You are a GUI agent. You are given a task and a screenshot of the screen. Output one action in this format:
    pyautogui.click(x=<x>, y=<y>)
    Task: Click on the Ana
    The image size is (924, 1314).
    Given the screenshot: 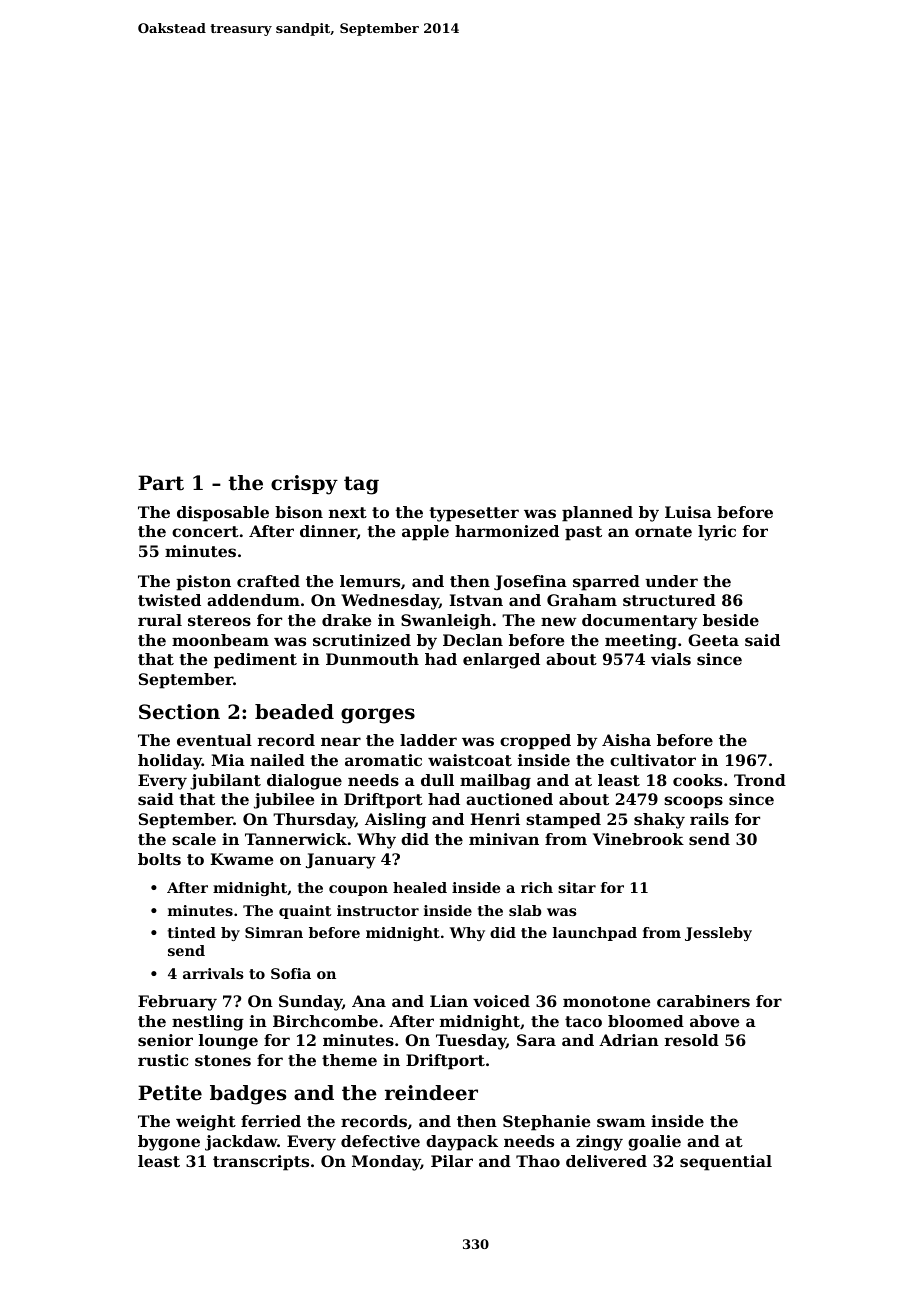 What is the action you would take?
    pyautogui.click(x=369, y=1001)
